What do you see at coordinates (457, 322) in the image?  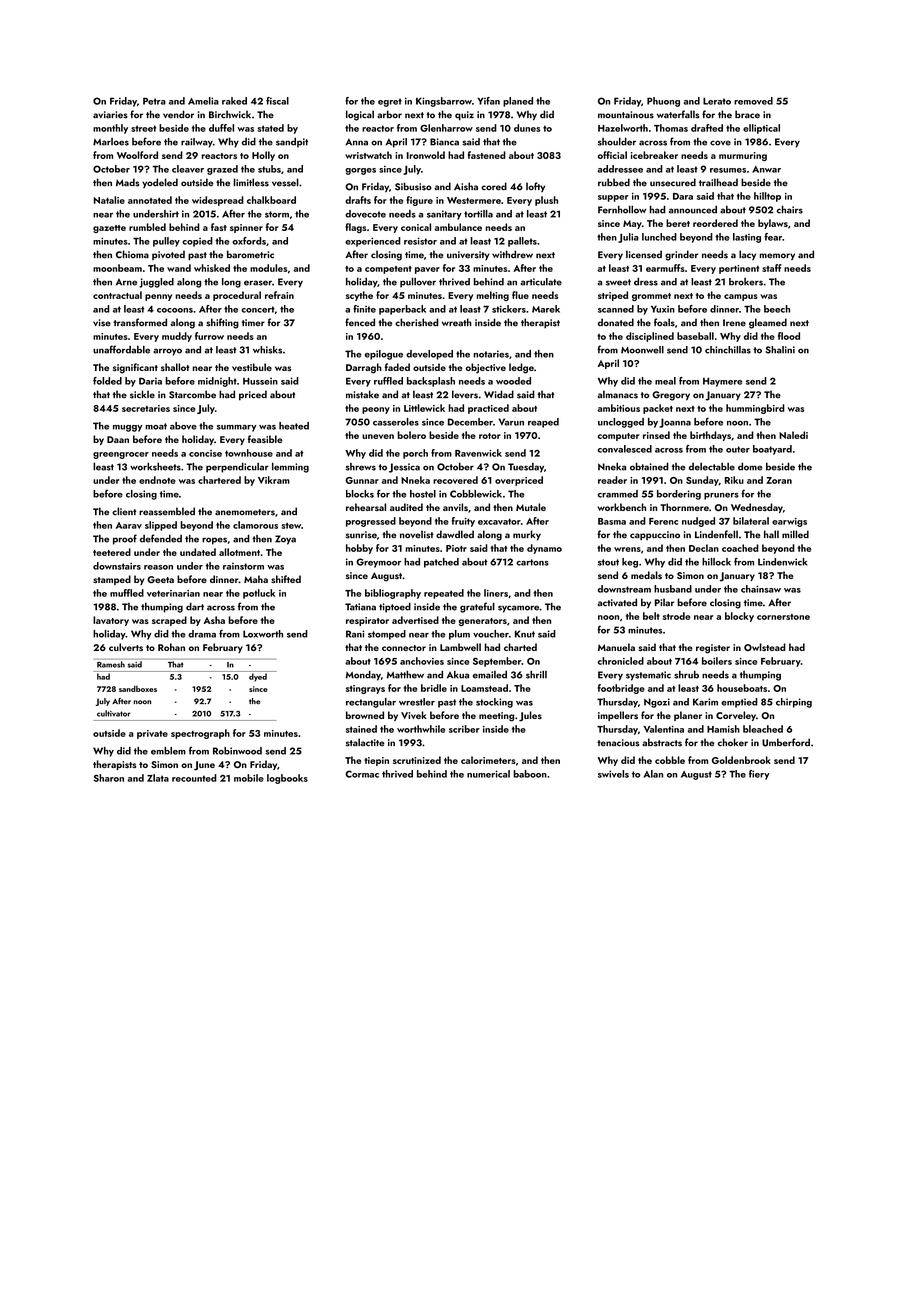 I see `wreath` at bounding box center [457, 322].
